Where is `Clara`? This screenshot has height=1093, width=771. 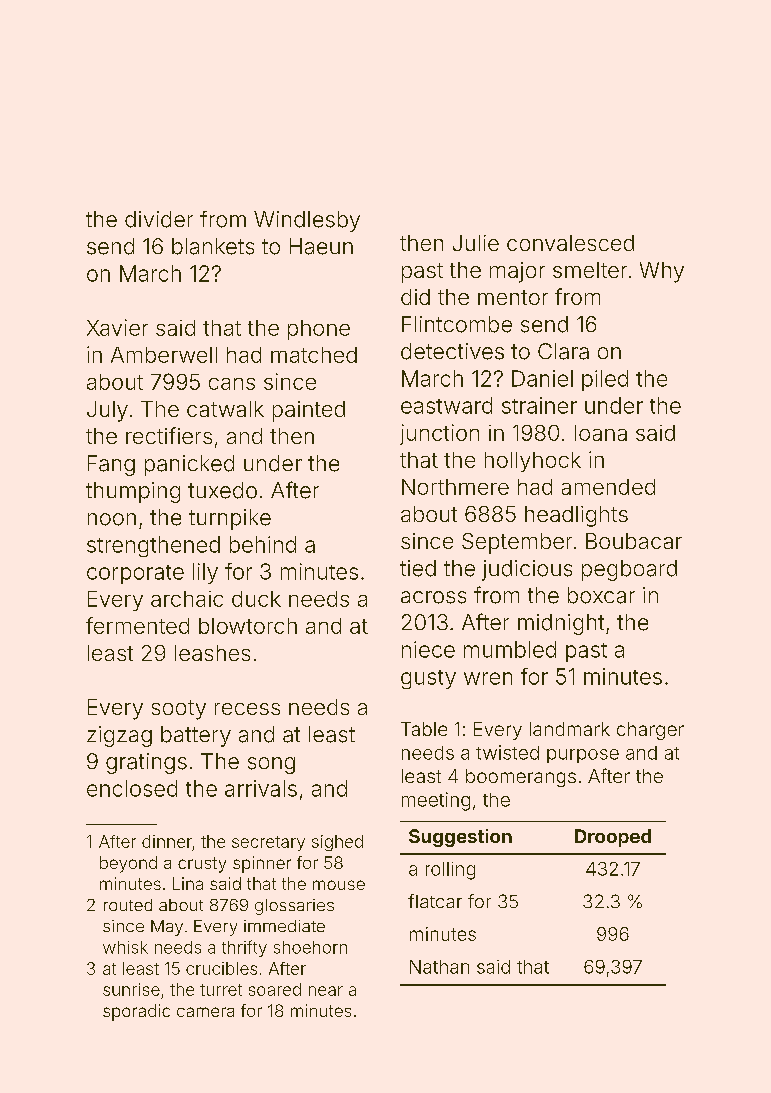 Clara is located at coordinates (563, 351).
